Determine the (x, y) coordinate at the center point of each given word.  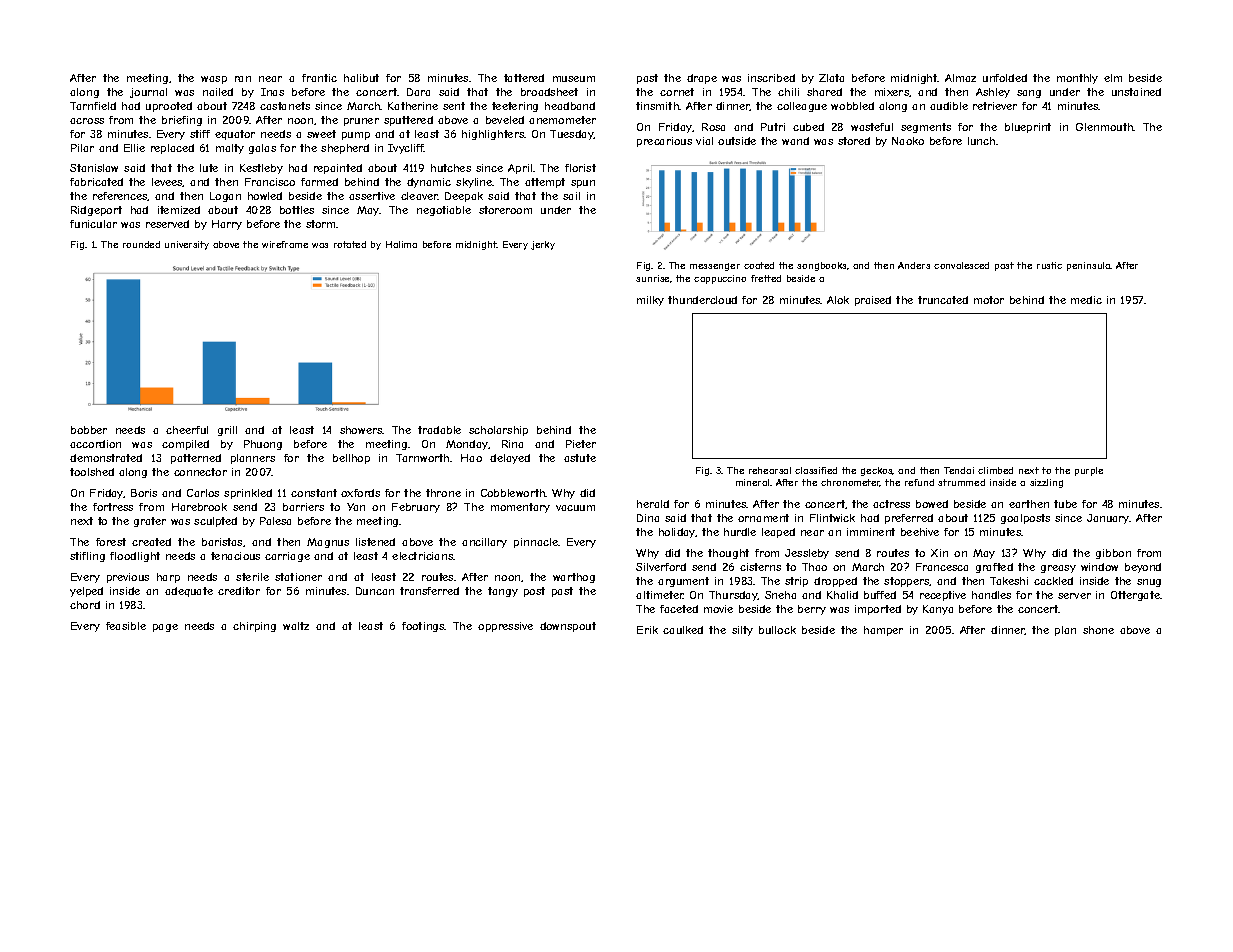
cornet (677, 92)
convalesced (961, 265)
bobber (89, 430)
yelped (86, 592)
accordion (95, 444)
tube (1065, 504)
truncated (943, 300)
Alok (838, 300)
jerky (543, 245)
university (187, 245)
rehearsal (770, 470)
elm (1113, 78)
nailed (218, 92)
